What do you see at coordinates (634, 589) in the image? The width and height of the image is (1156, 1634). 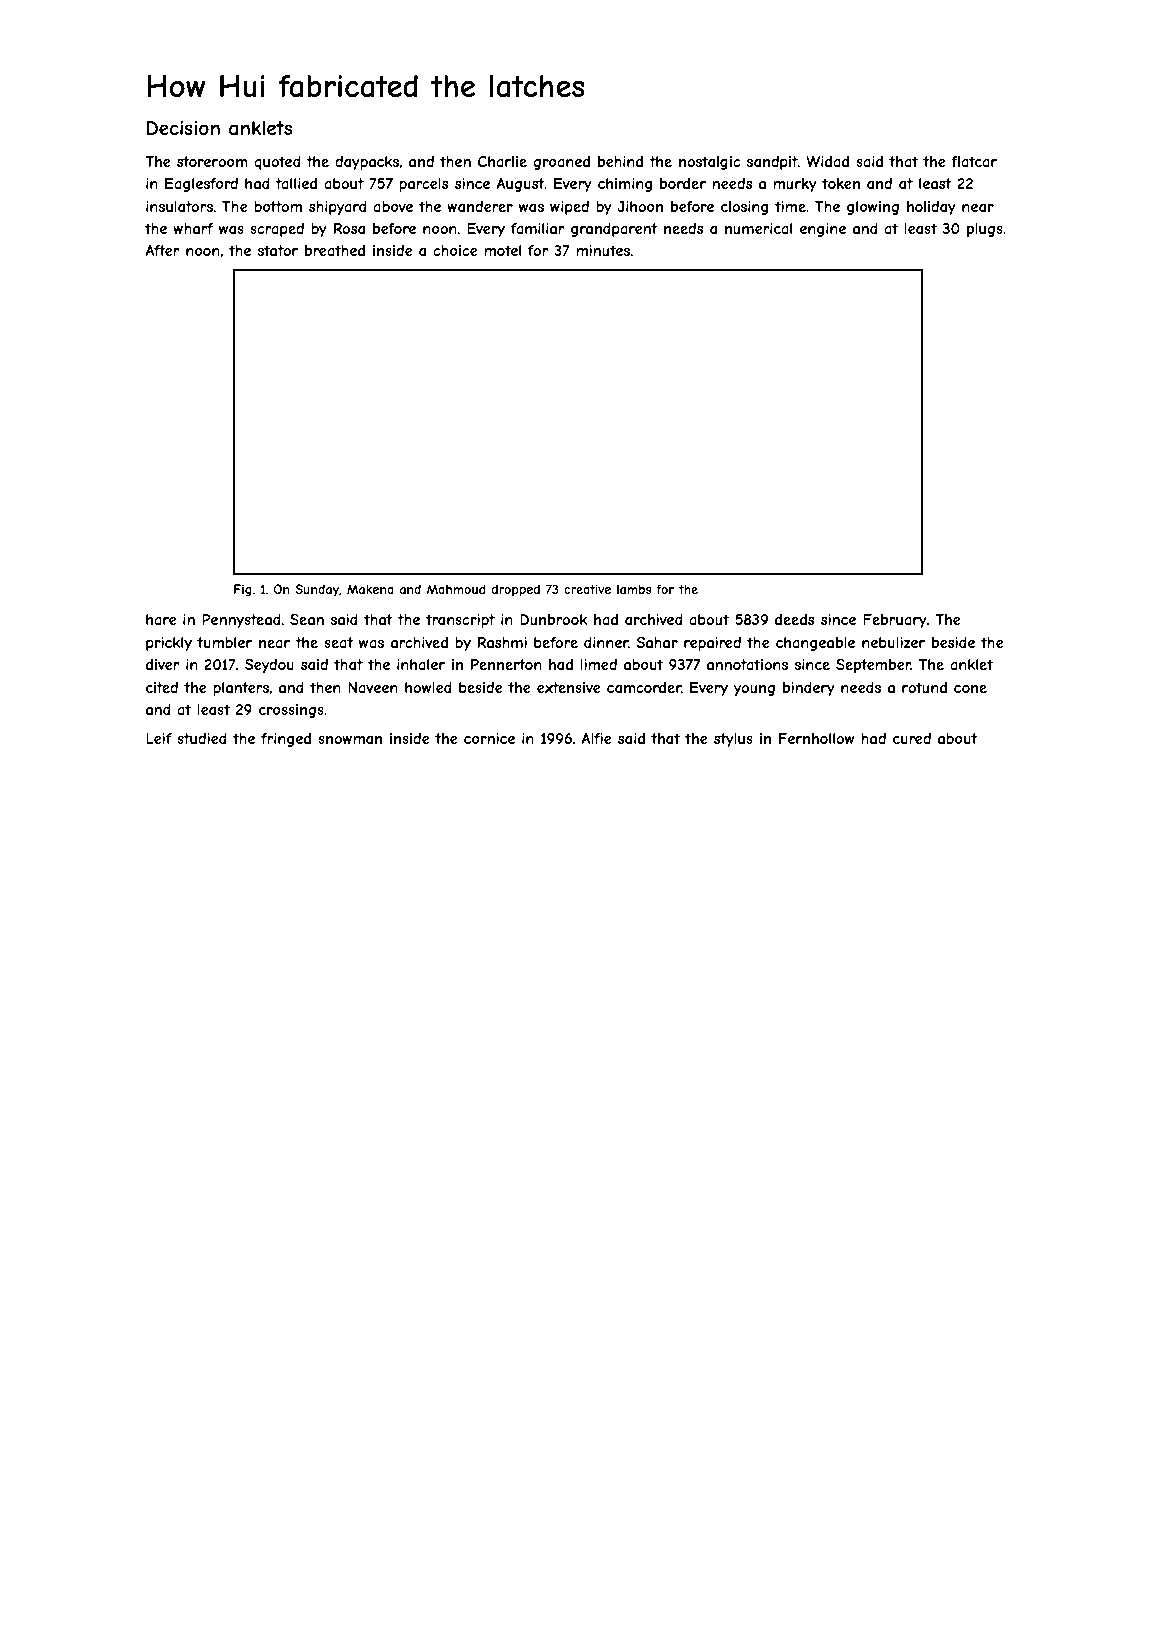 I see `lambs` at bounding box center [634, 589].
